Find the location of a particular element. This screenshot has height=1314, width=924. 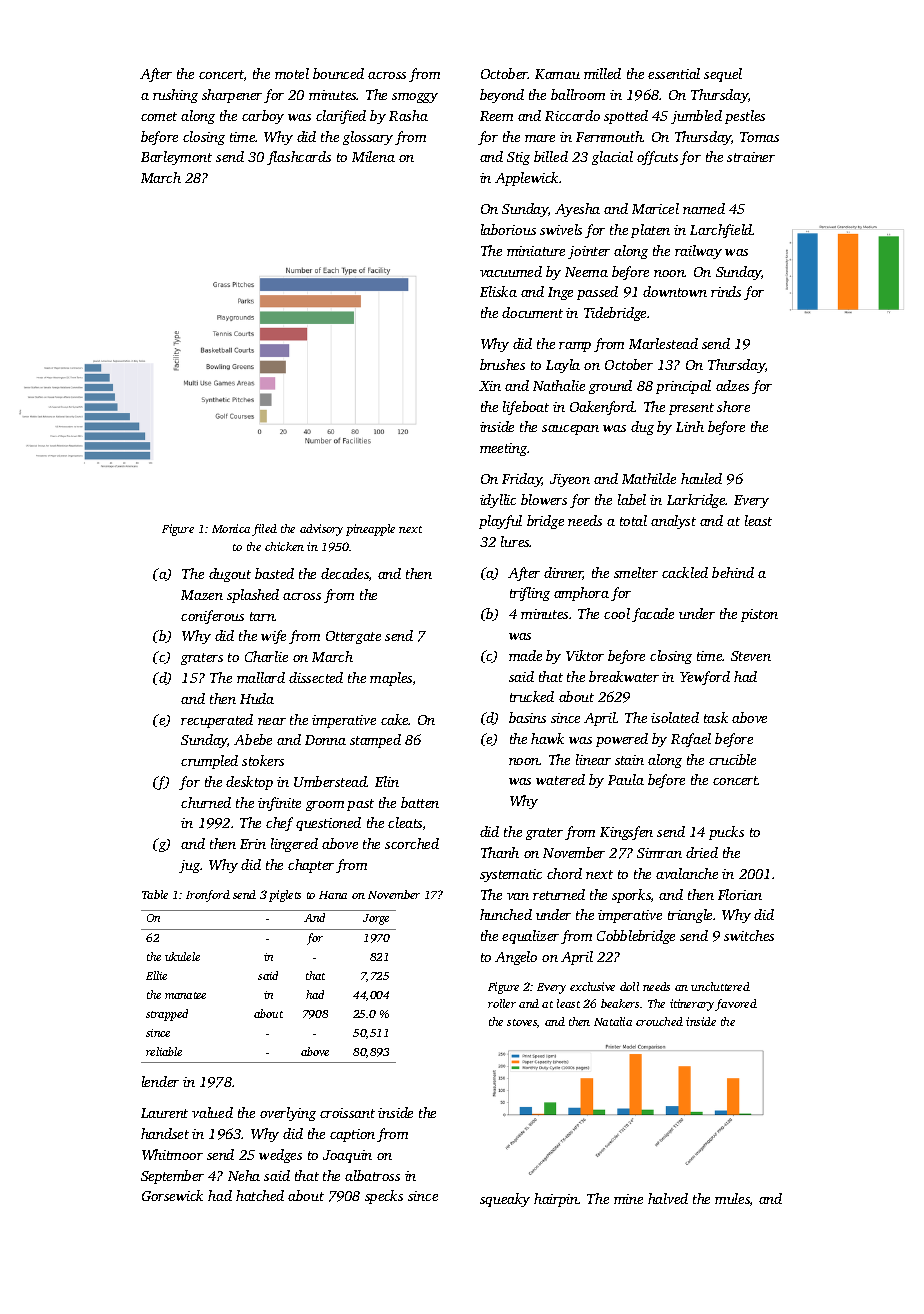

stoves is located at coordinates (522, 1022).
